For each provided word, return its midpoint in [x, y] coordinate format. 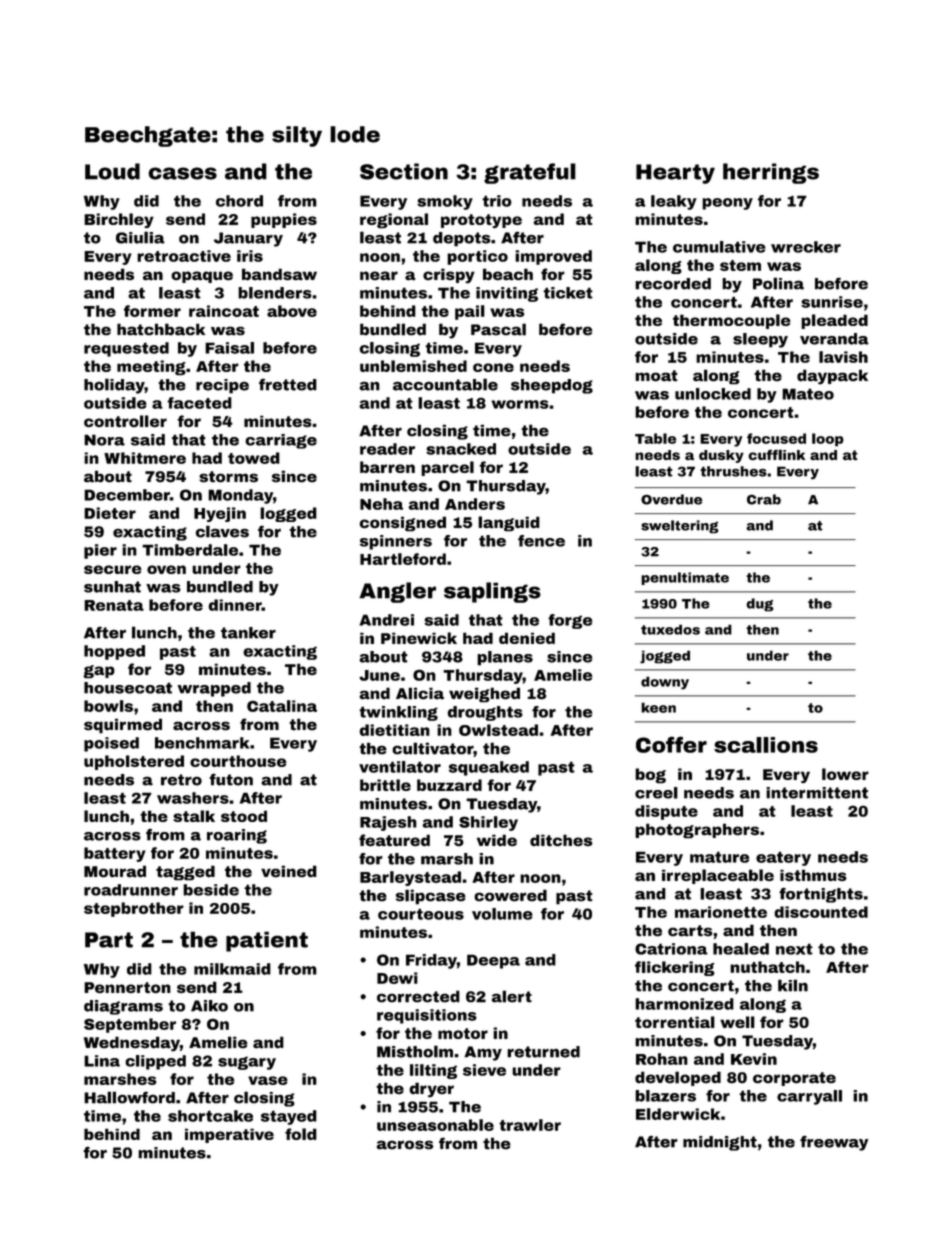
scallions [766, 745]
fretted [288, 384]
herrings [771, 173]
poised [111, 744]
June [379, 675]
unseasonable [435, 1125]
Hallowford [129, 1097]
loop [828, 440]
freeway [834, 1143]
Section [404, 171]
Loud [112, 171]
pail [470, 312]
